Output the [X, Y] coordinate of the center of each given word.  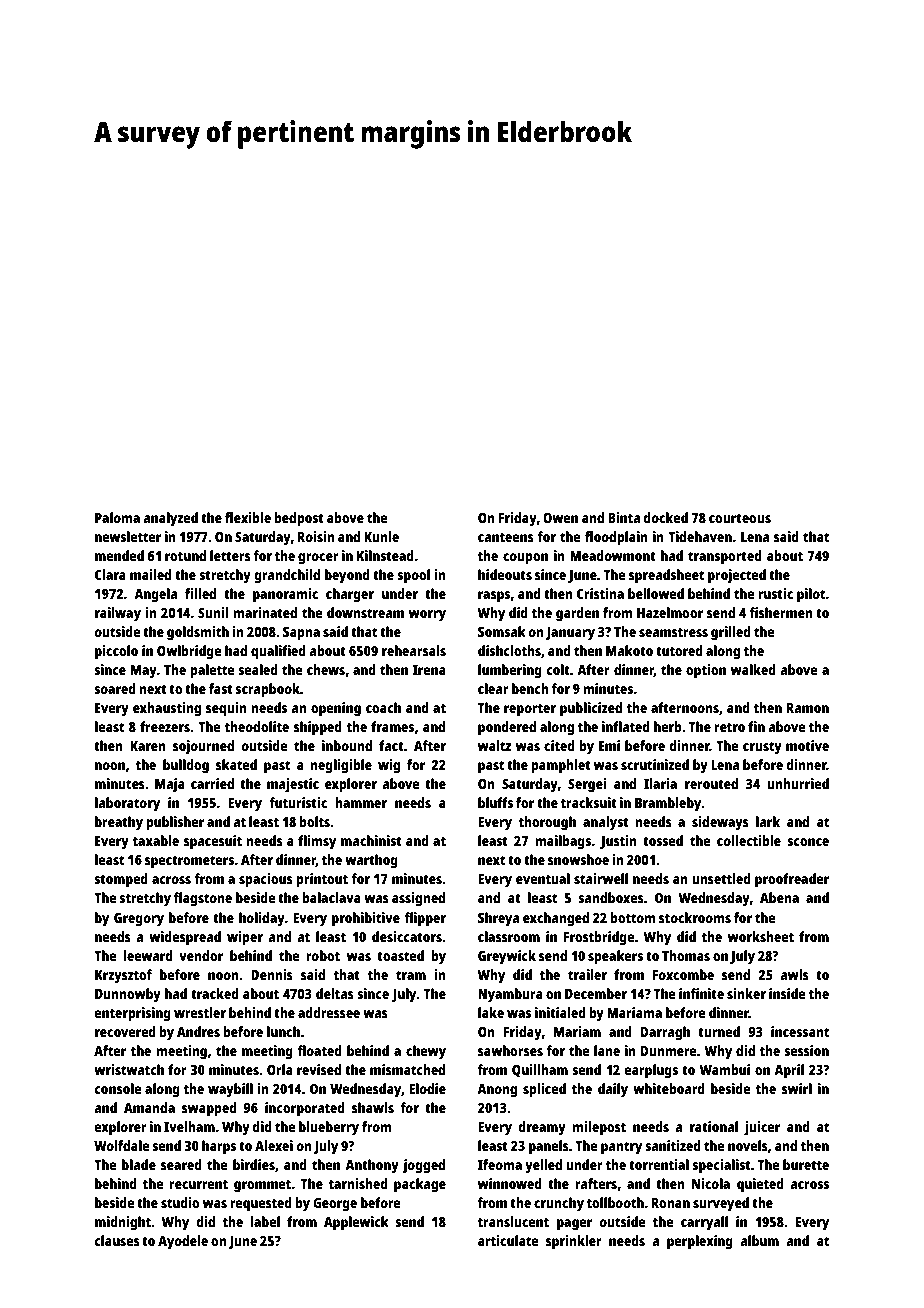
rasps [494, 597]
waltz [494, 745]
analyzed [170, 519]
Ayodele [183, 1242]
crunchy [559, 1204]
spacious [266, 880]
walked [753, 669]
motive [807, 745]
